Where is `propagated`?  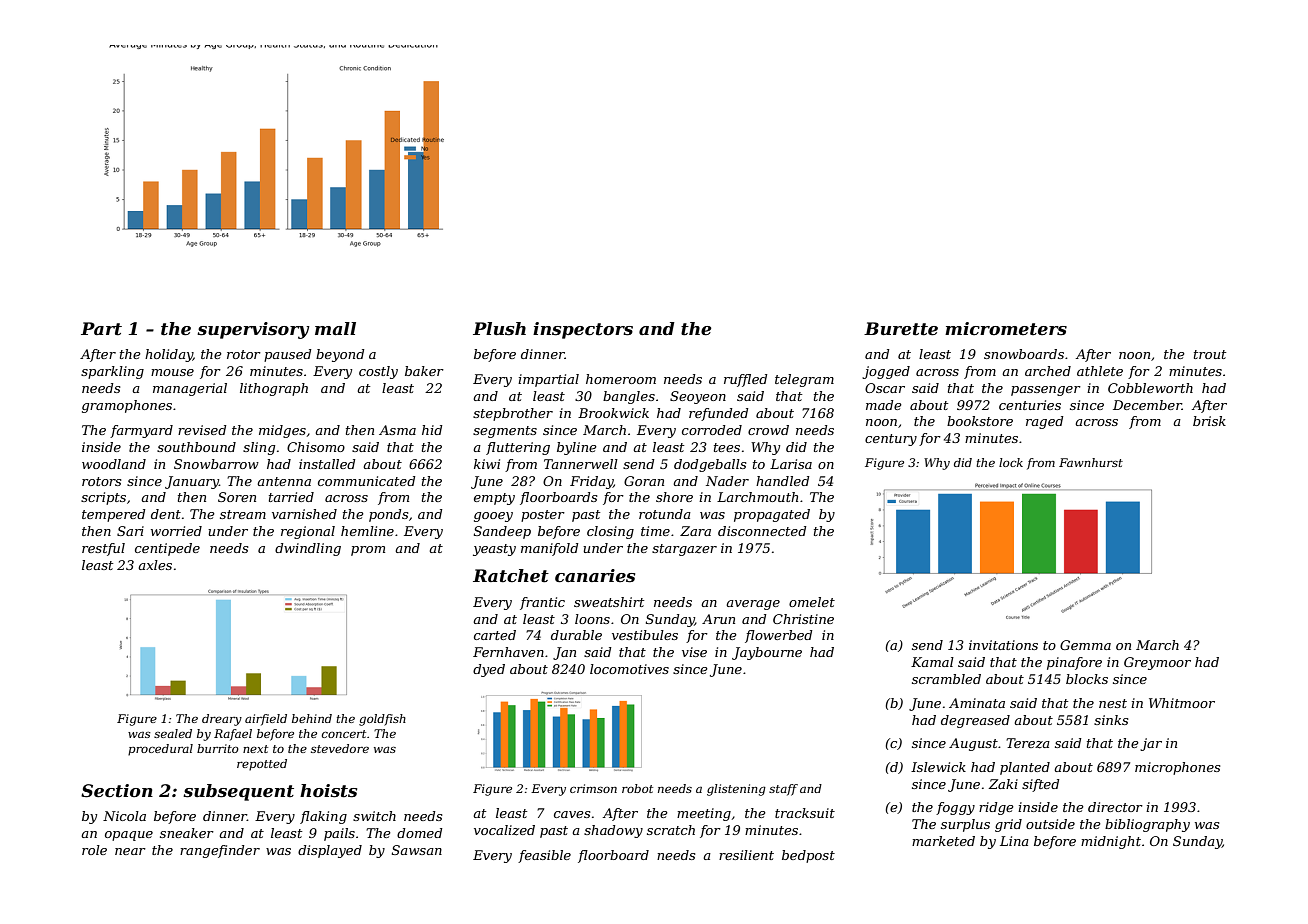
propagated is located at coordinates (772, 515).
